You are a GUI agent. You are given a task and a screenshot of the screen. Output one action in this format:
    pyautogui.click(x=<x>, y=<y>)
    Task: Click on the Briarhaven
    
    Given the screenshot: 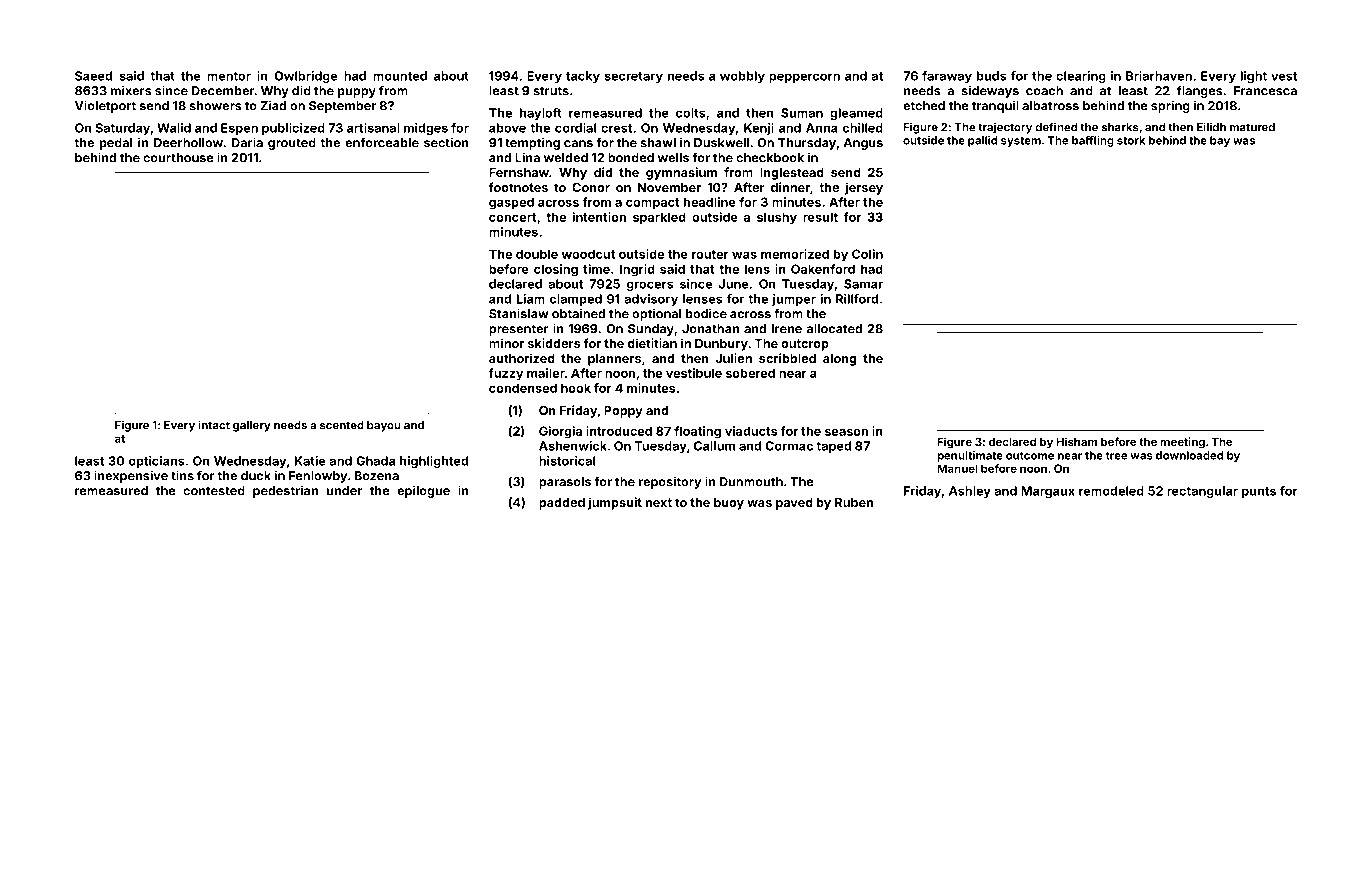 What is the action you would take?
    pyautogui.click(x=1159, y=76)
